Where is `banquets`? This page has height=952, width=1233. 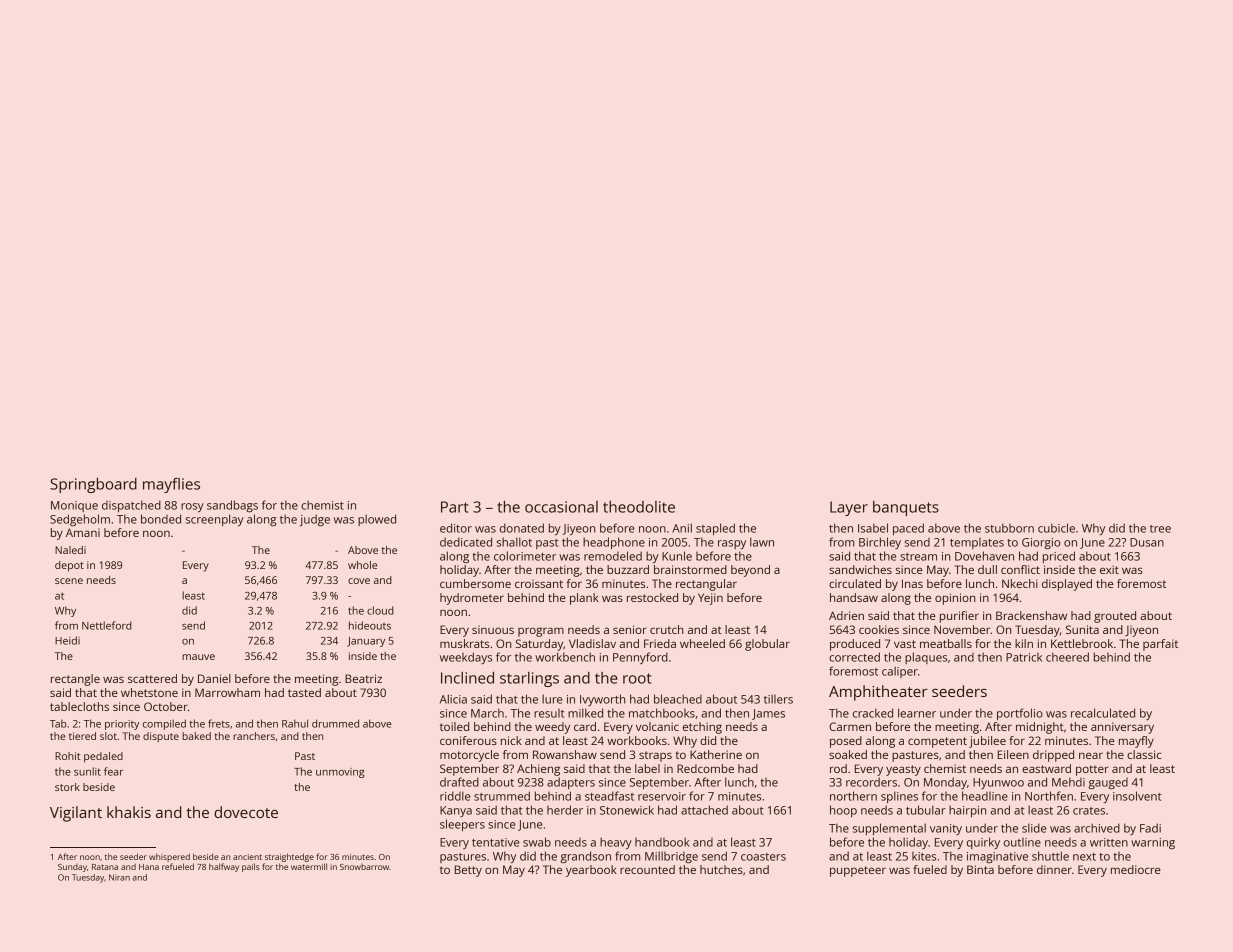 banquets is located at coordinates (906, 508).
